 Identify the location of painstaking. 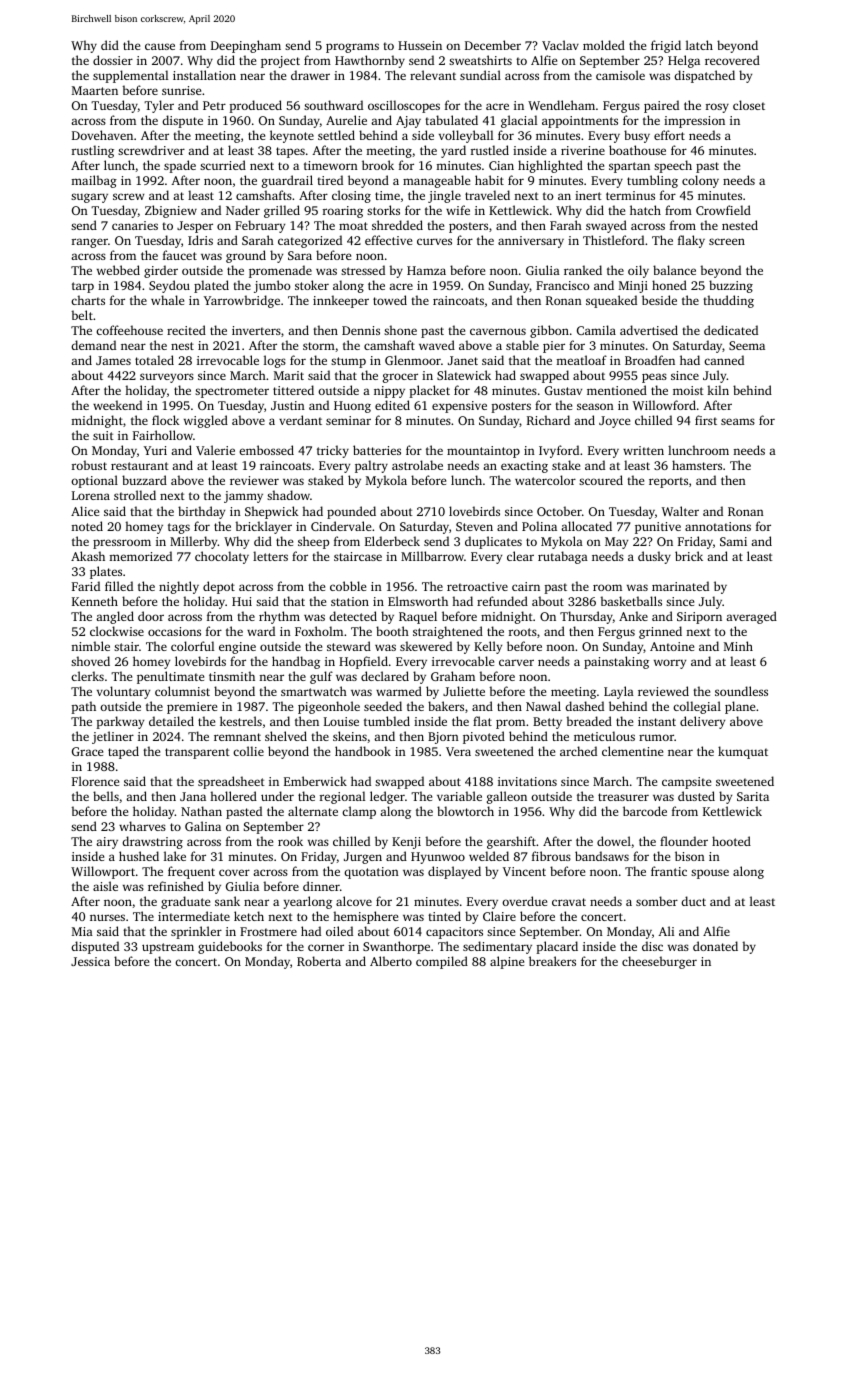
(616, 662).
